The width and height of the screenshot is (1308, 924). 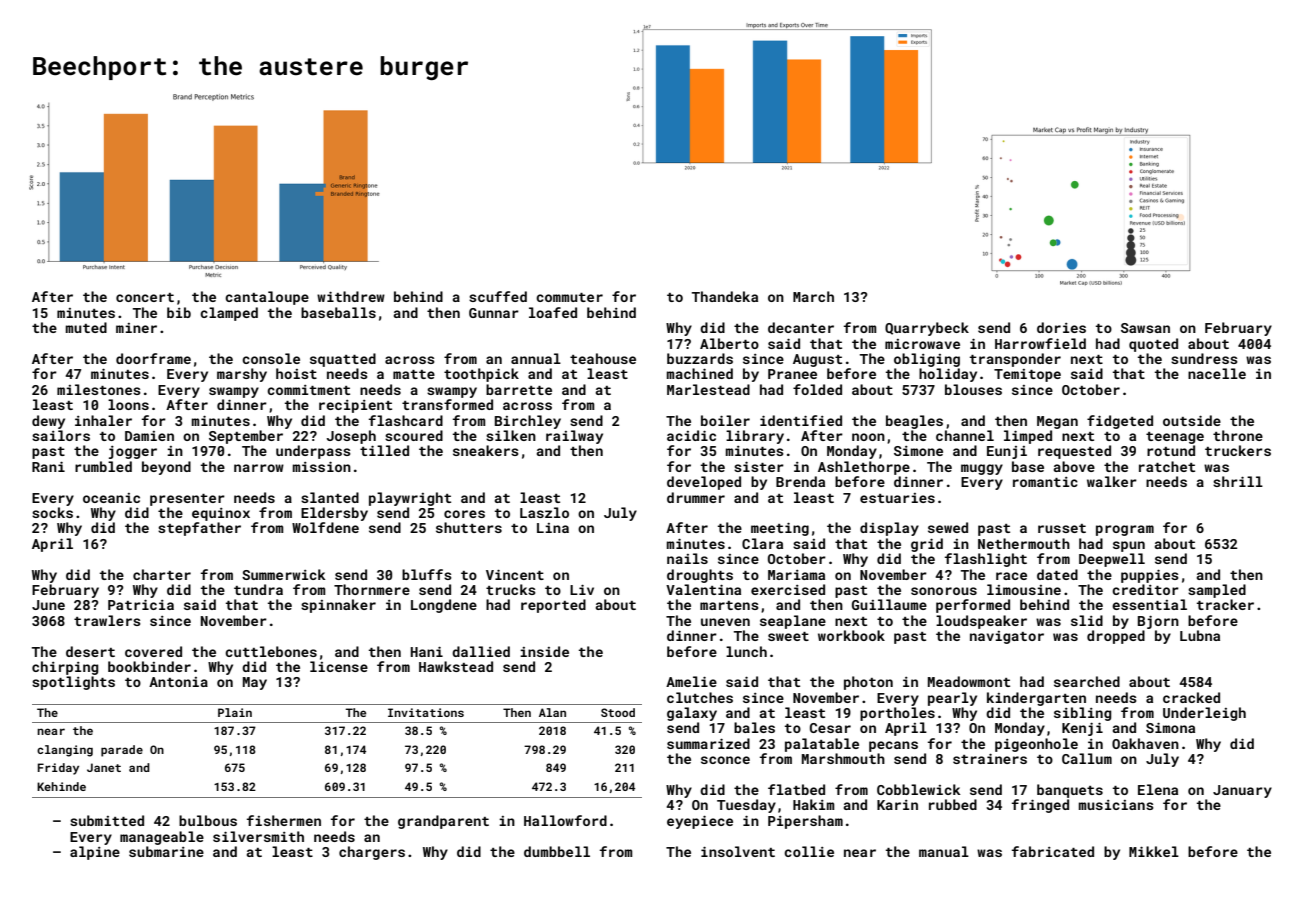 What do you see at coordinates (1238, 481) in the screenshot?
I see `shrill` at bounding box center [1238, 481].
